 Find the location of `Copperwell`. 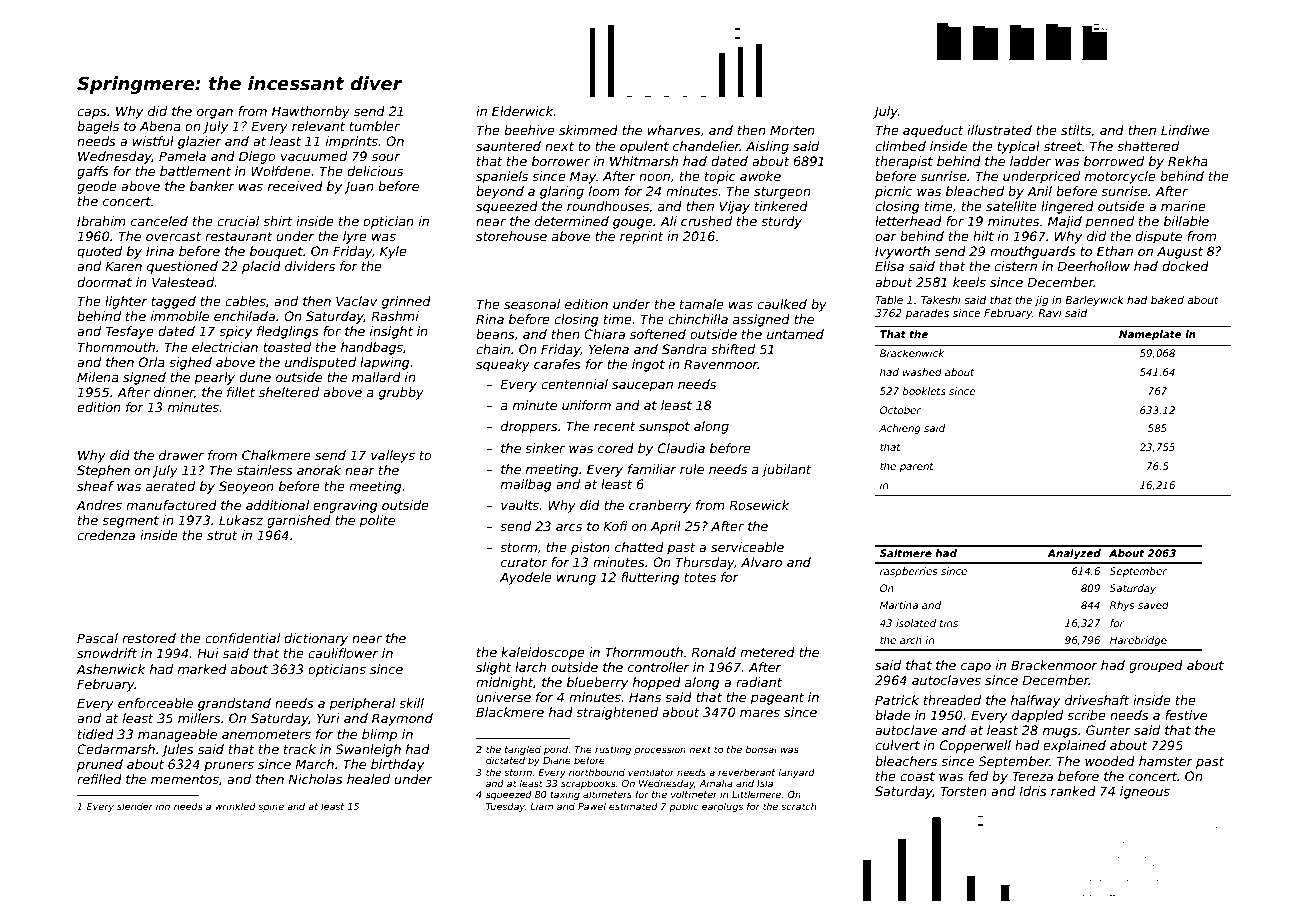

Copperwell is located at coordinates (975, 746).
